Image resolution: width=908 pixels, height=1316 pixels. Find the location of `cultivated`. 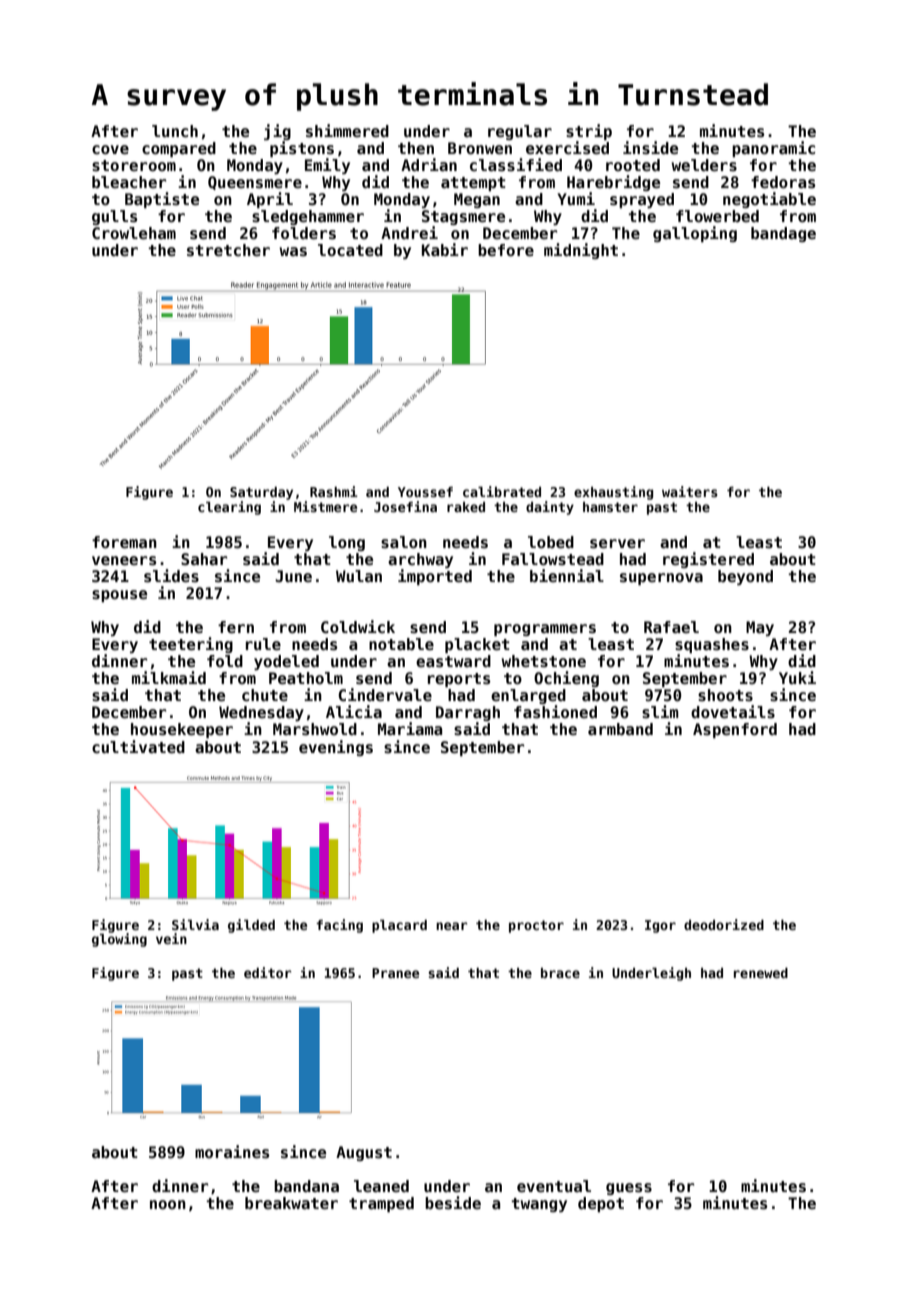

cultivated is located at coordinates (138, 746).
